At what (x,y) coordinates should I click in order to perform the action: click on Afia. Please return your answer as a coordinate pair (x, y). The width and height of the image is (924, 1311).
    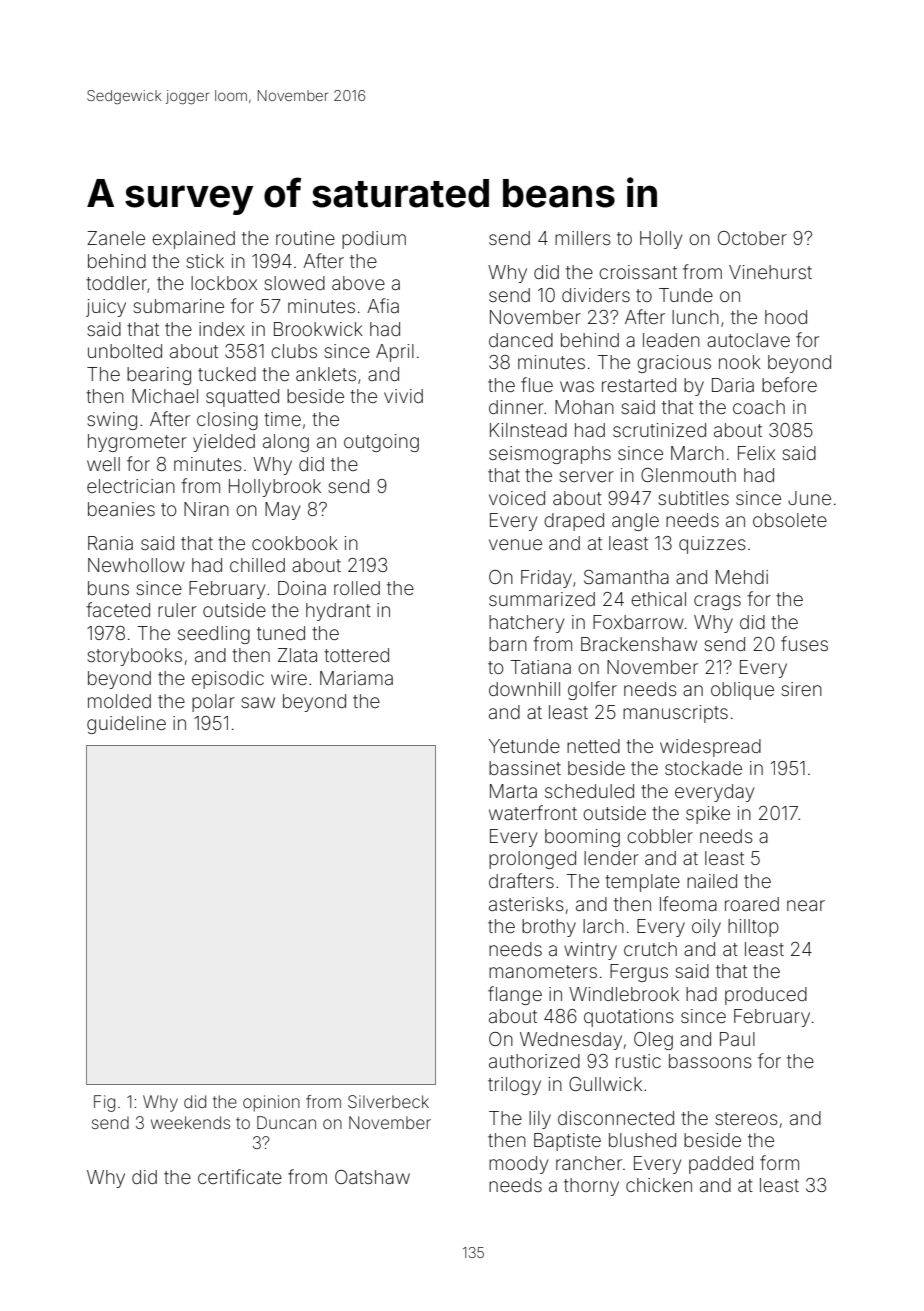
    Looking at the image, I should click on (383, 305).
